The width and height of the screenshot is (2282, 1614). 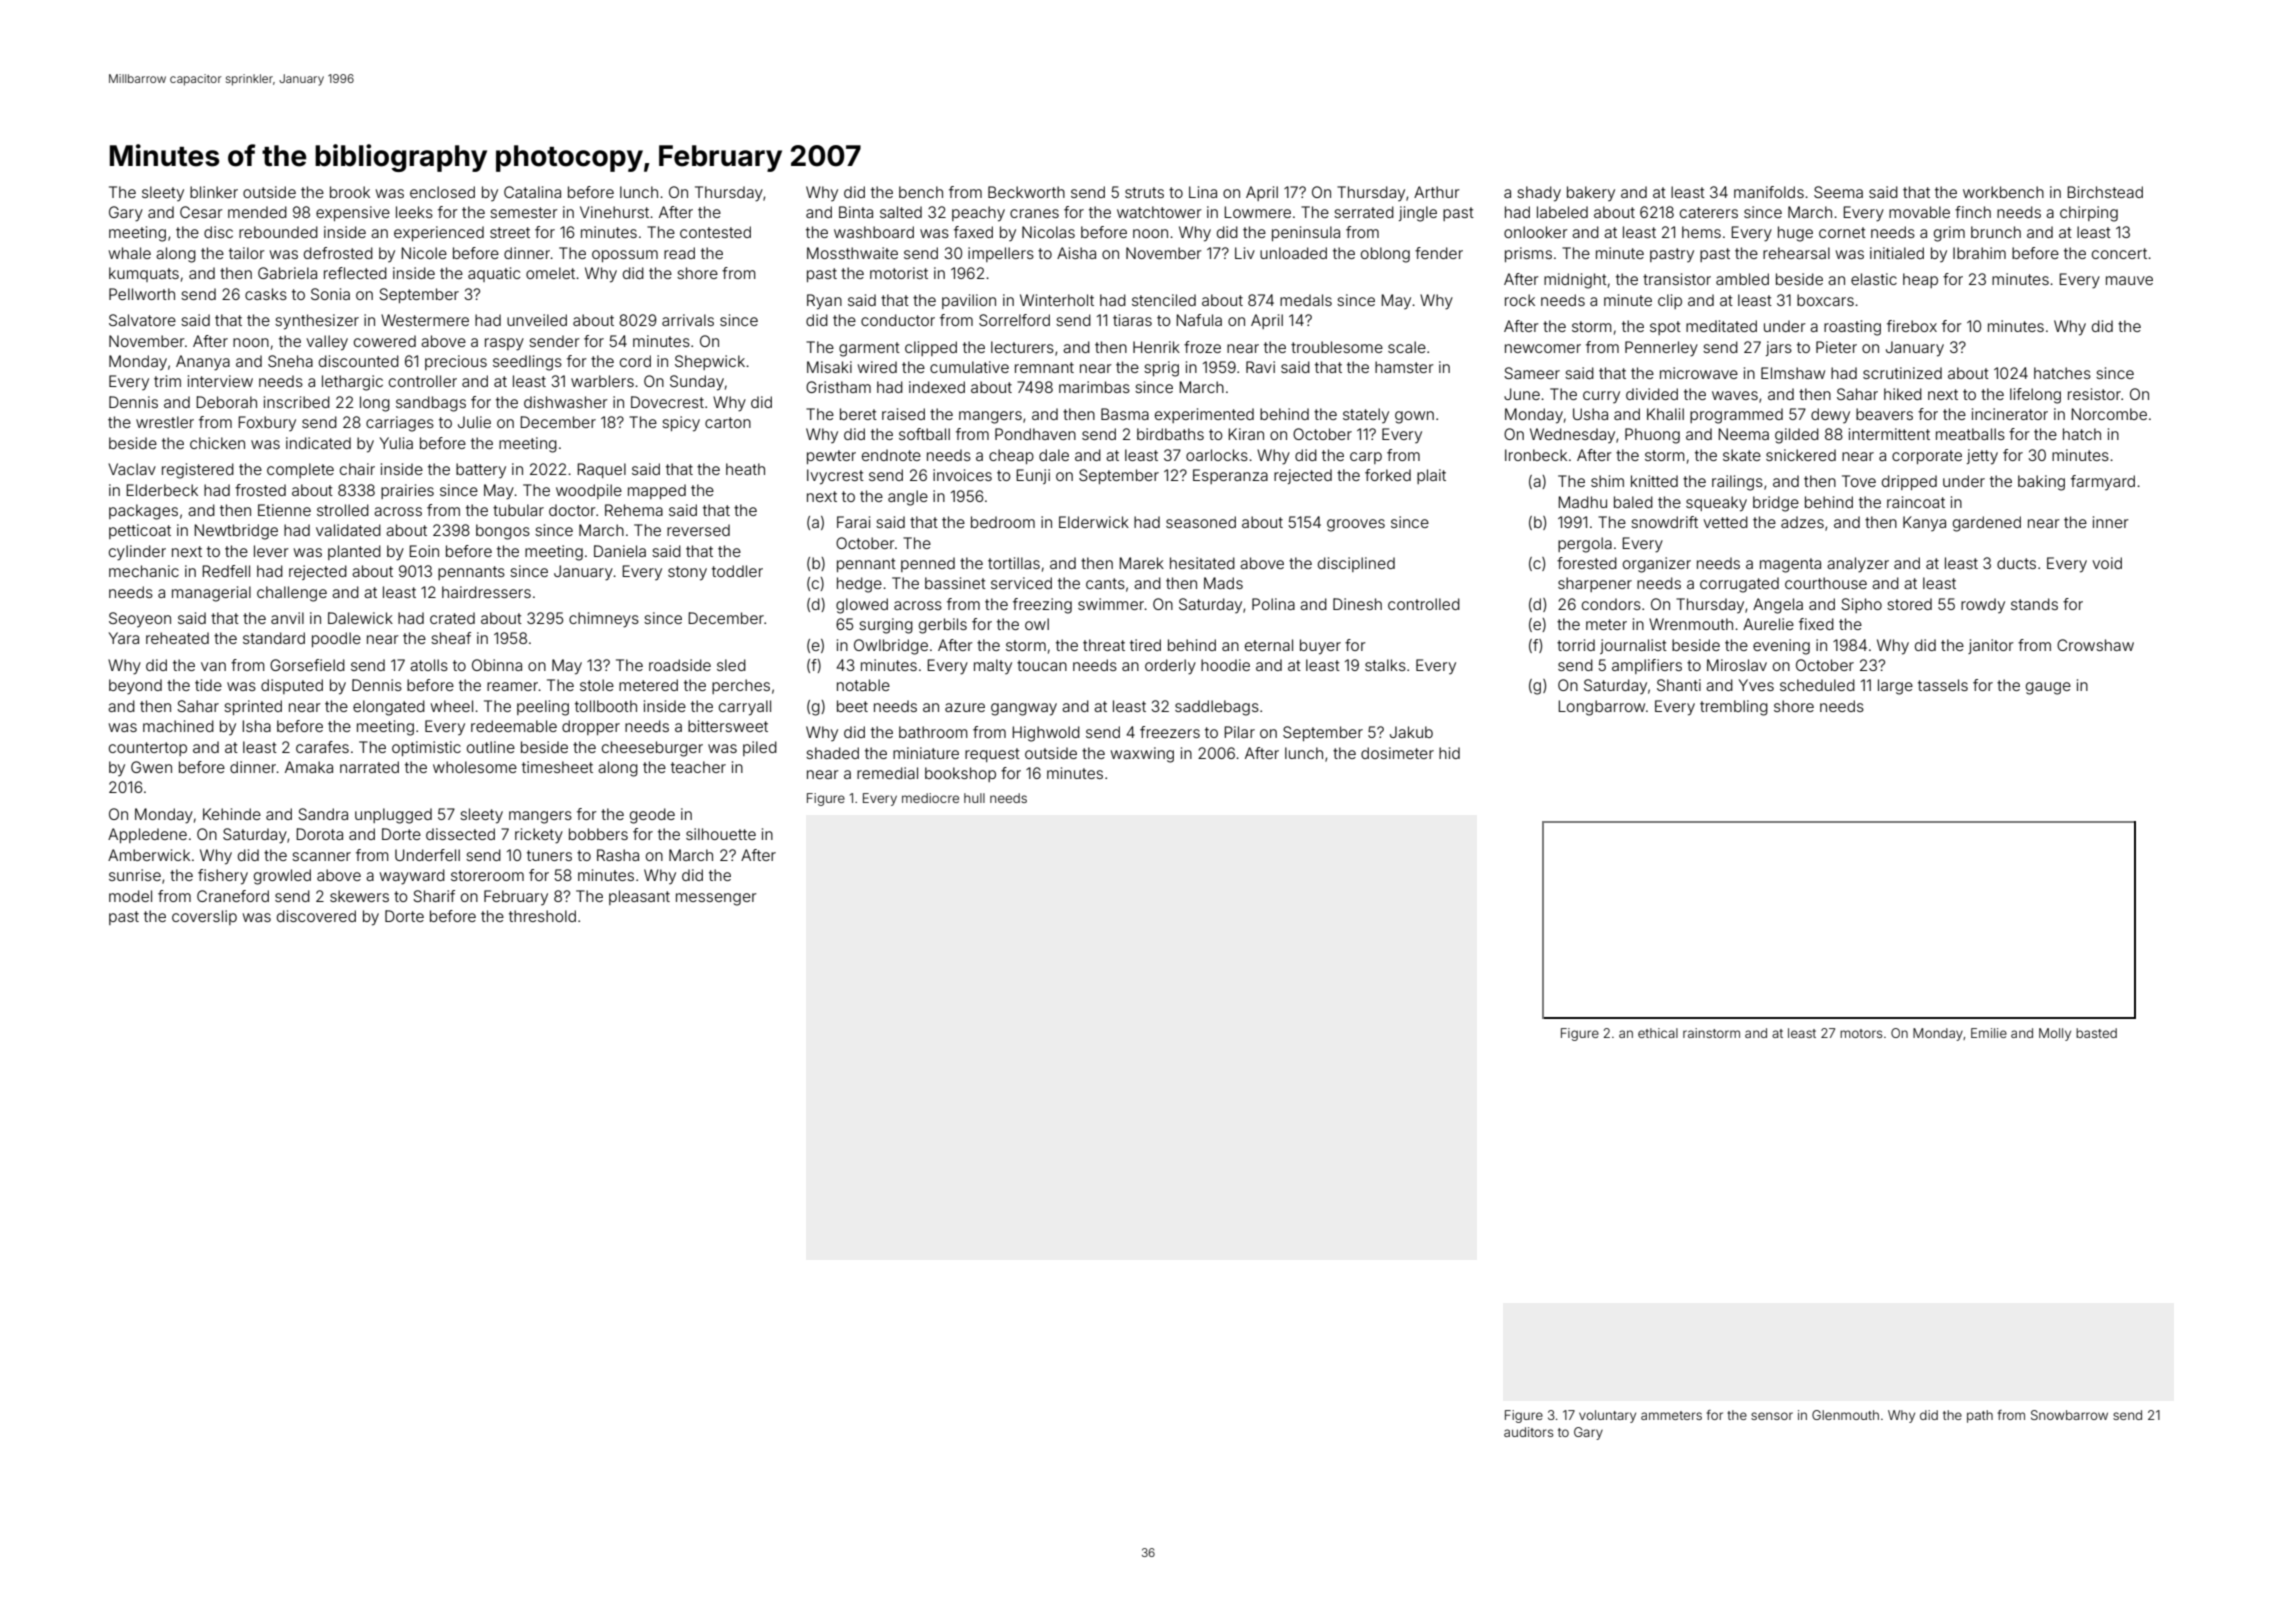 What do you see at coordinates (1407, 347) in the screenshot?
I see `scale` at bounding box center [1407, 347].
